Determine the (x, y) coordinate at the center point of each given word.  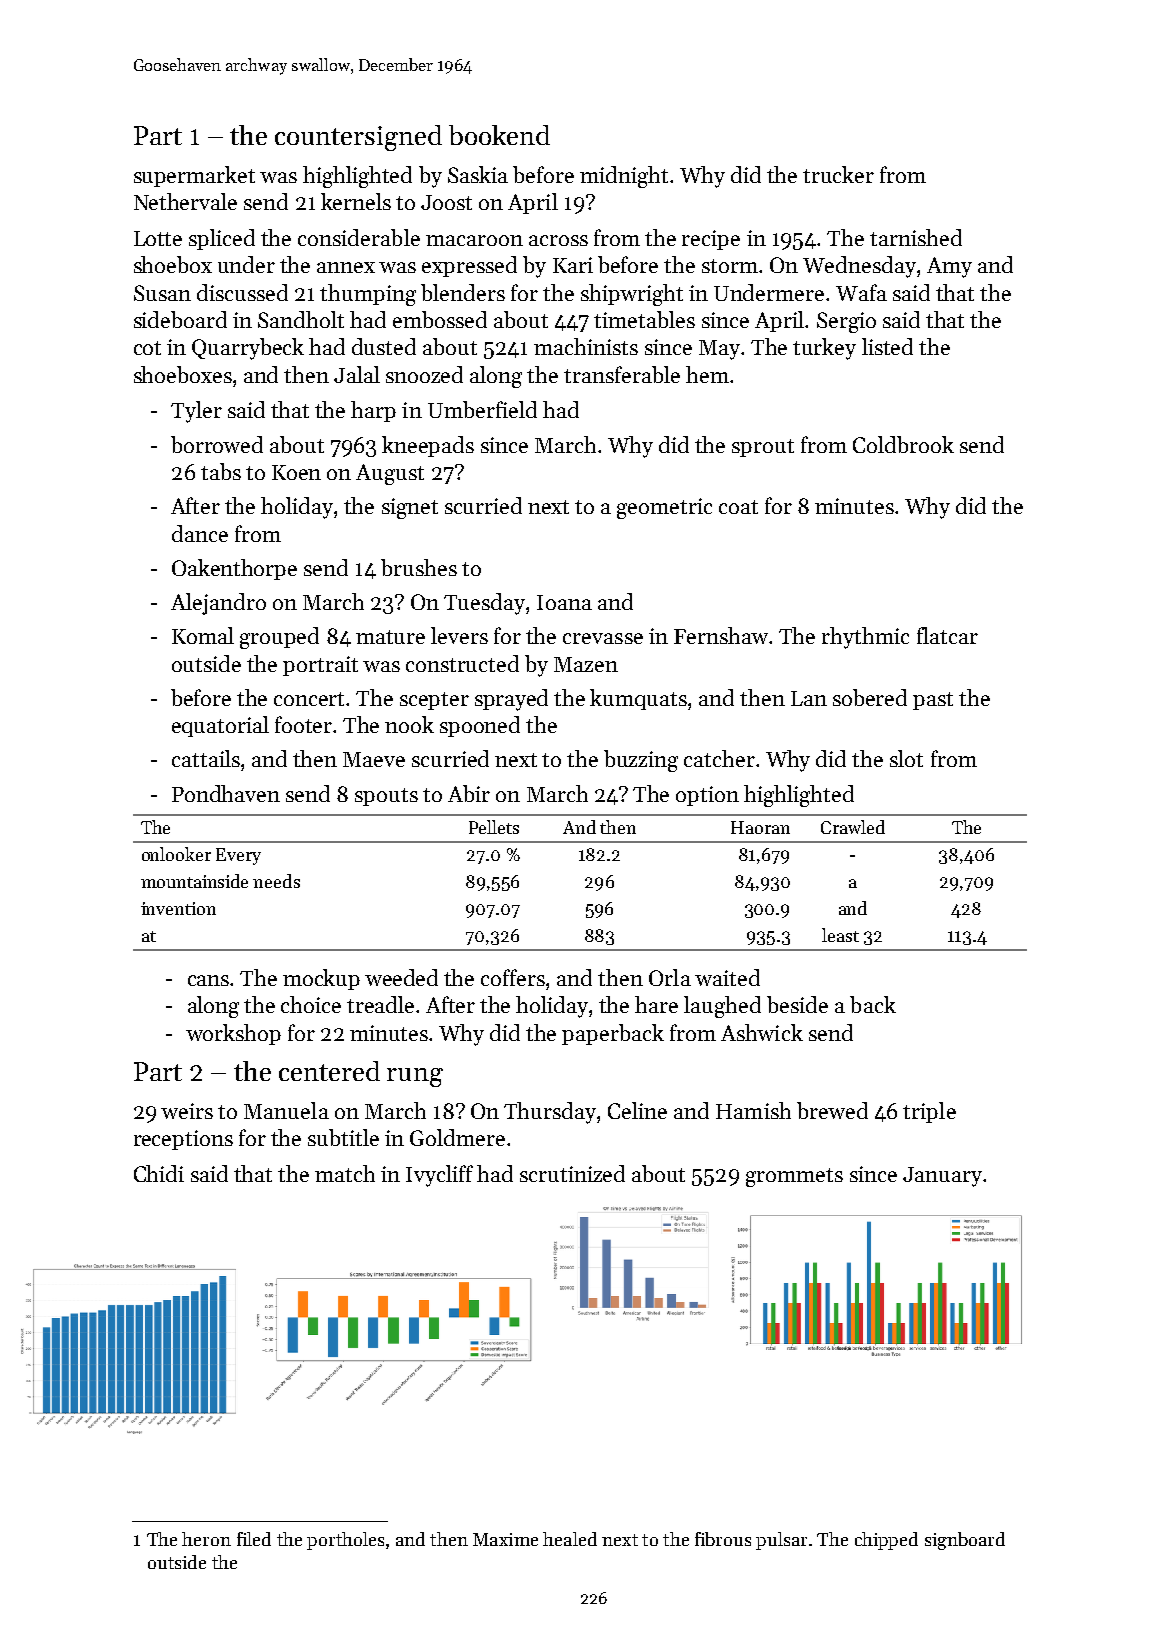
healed (570, 1539)
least (840, 935)
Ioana (564, 602)
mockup (321, 979)
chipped (886, 1541)
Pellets (494, 827)
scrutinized (572, 1173)
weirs (187, 1111)
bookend (499, 135)
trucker (838, 174)
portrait (320, 666)
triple (929, 1112)
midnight (624, 177)
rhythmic (865, 638)
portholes (345, 1541)
